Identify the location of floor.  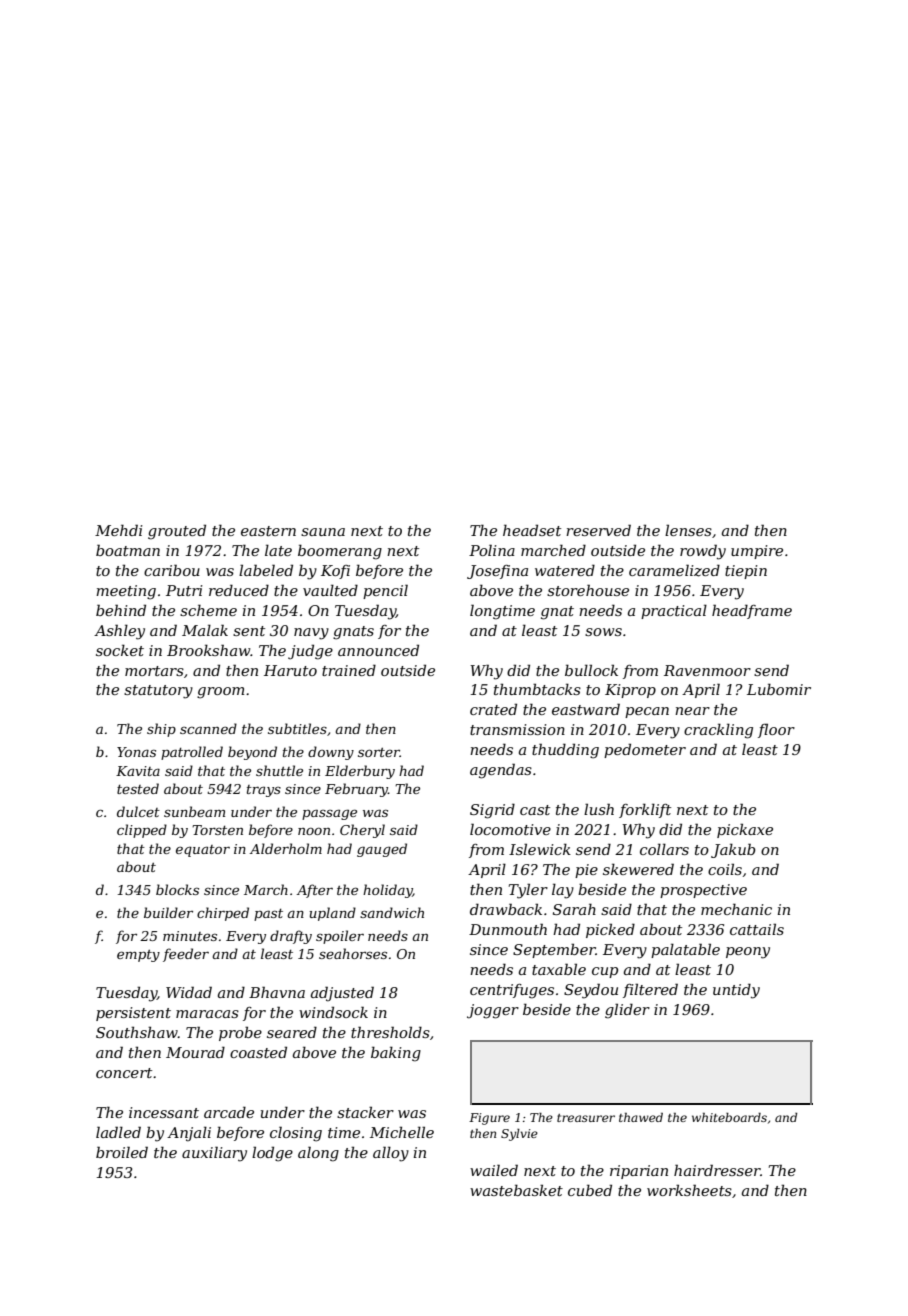
(776, 730).
